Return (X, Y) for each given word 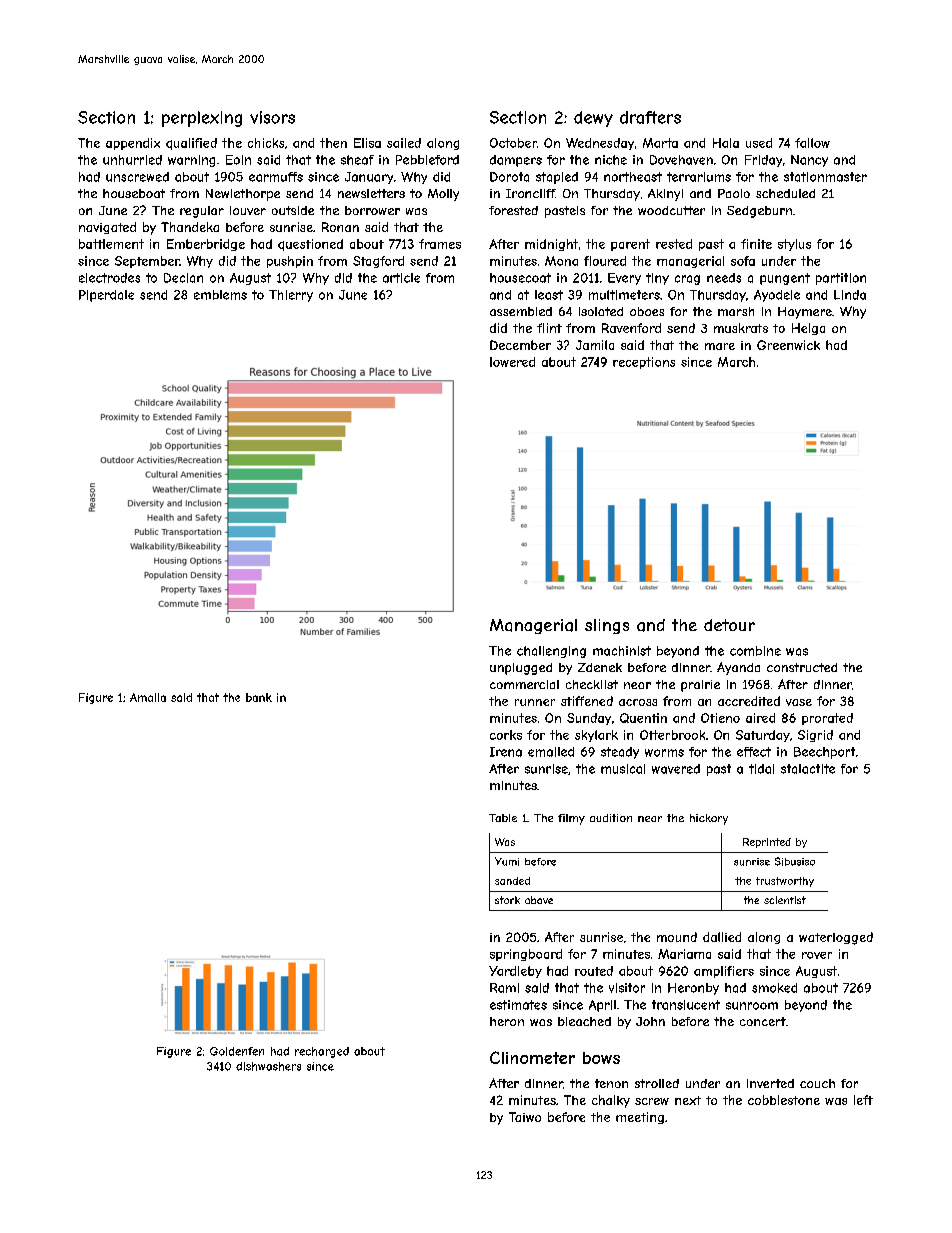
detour (729, 625)
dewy (593, 119)
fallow (812, 143)
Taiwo (525, 1117)
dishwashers (268, 1066)
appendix (133, 144)
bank (259, 697)
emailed (551, 752)
